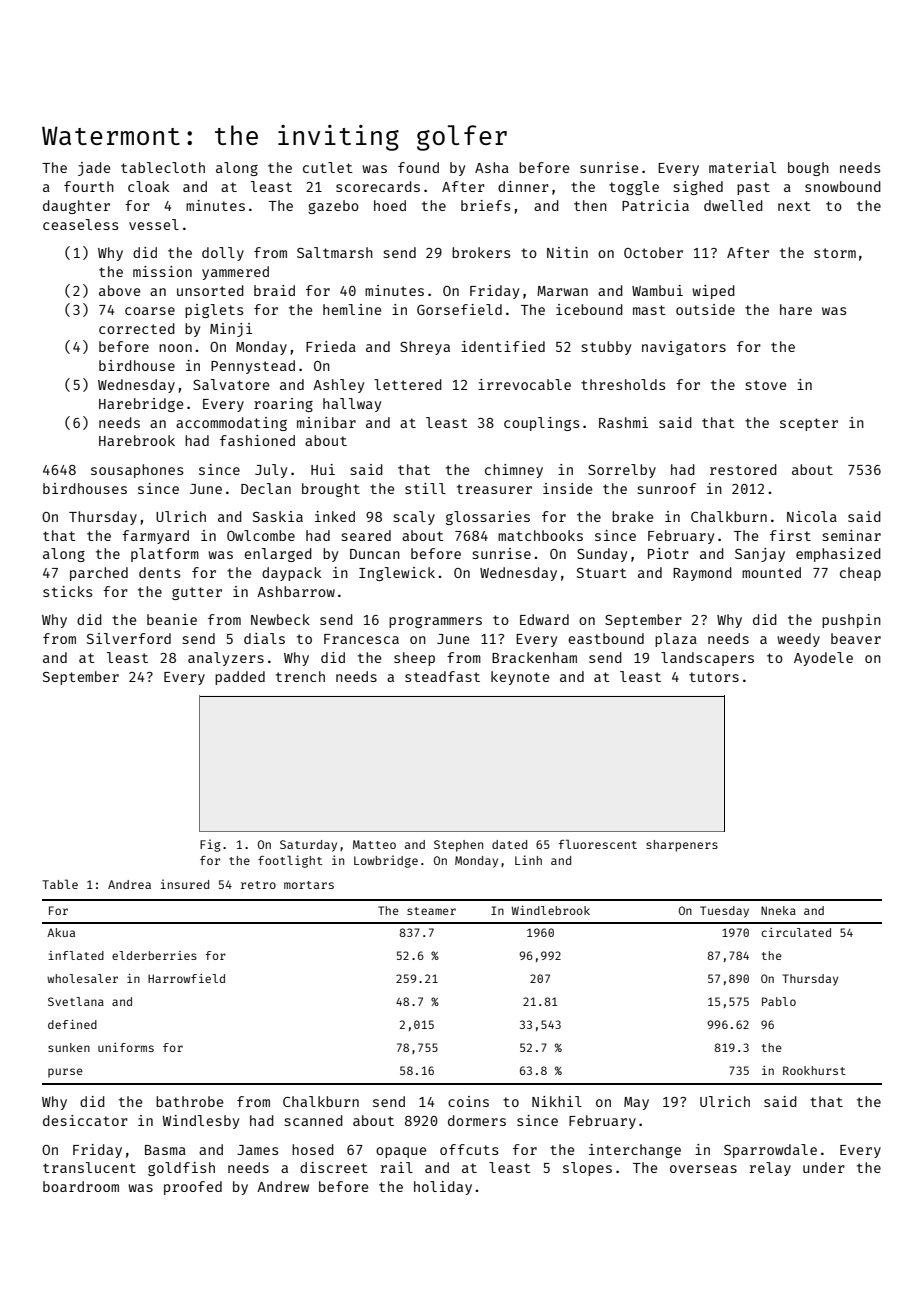  Describe the element at coordinates (808, 169) in the image. I see `bough` at that location.
